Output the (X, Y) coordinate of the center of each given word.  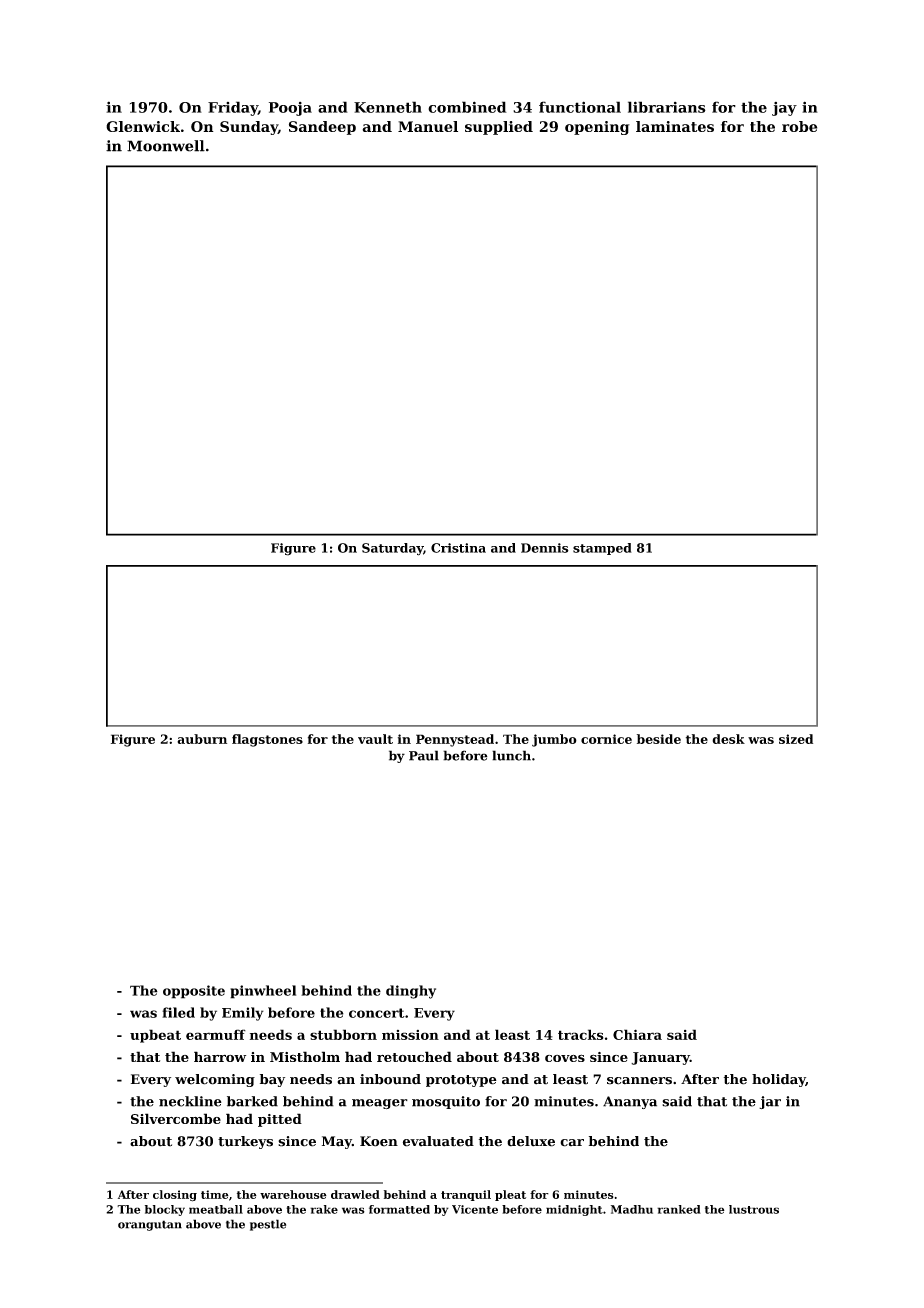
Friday (233, 108)
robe (799, 126)
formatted (399, 1209)
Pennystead (455, 740)
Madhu (632, 1209)
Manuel (428, 126)
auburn (202, 739)
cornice (606, 739)
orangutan (150, 1225)
